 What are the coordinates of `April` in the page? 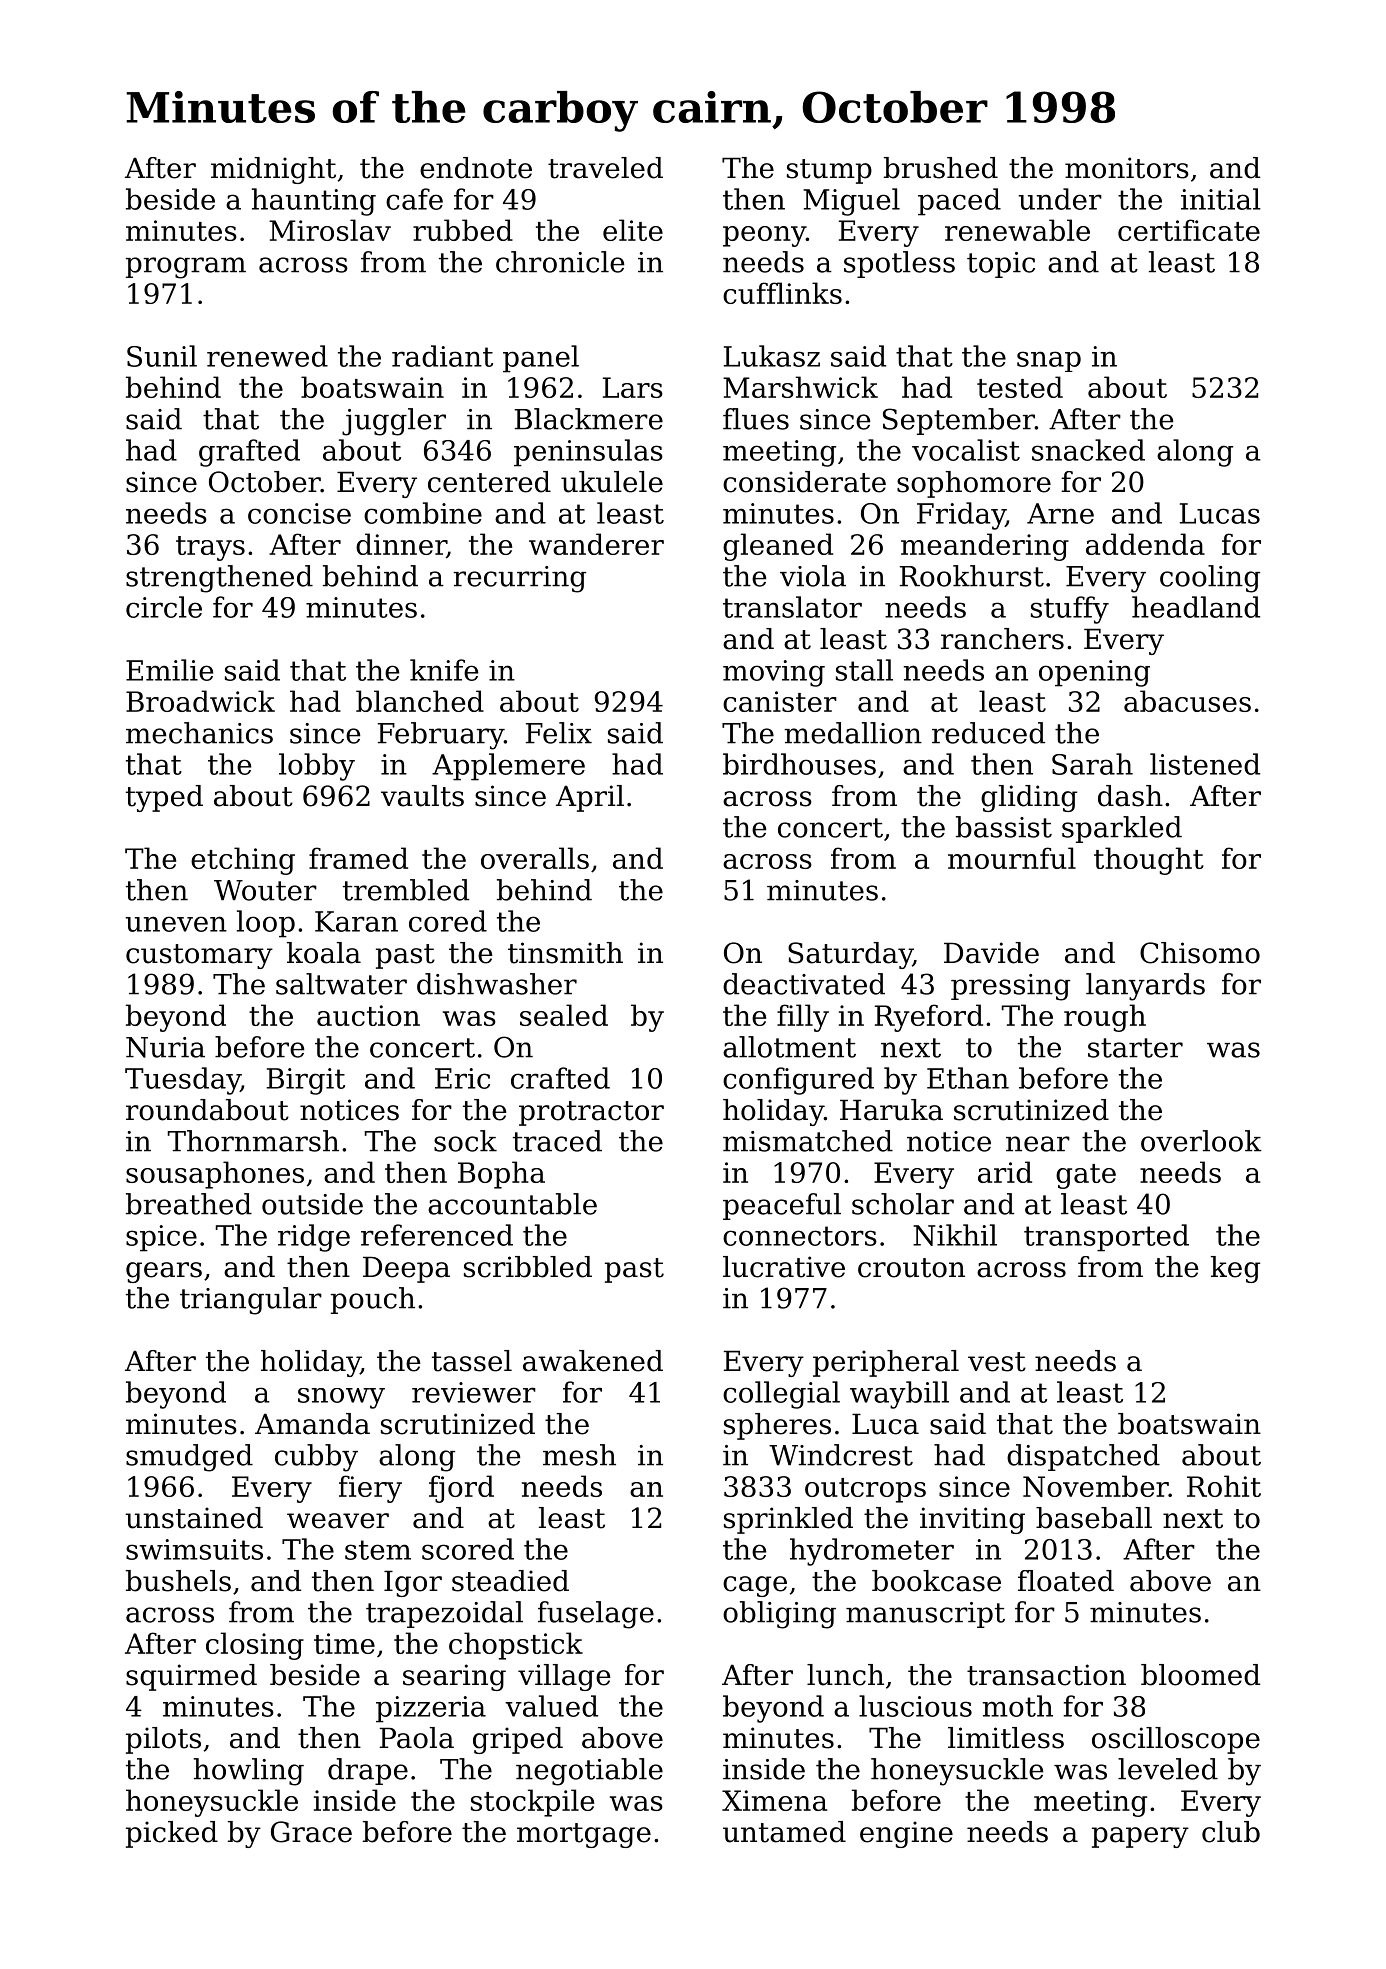 It's located at (590, 798).
